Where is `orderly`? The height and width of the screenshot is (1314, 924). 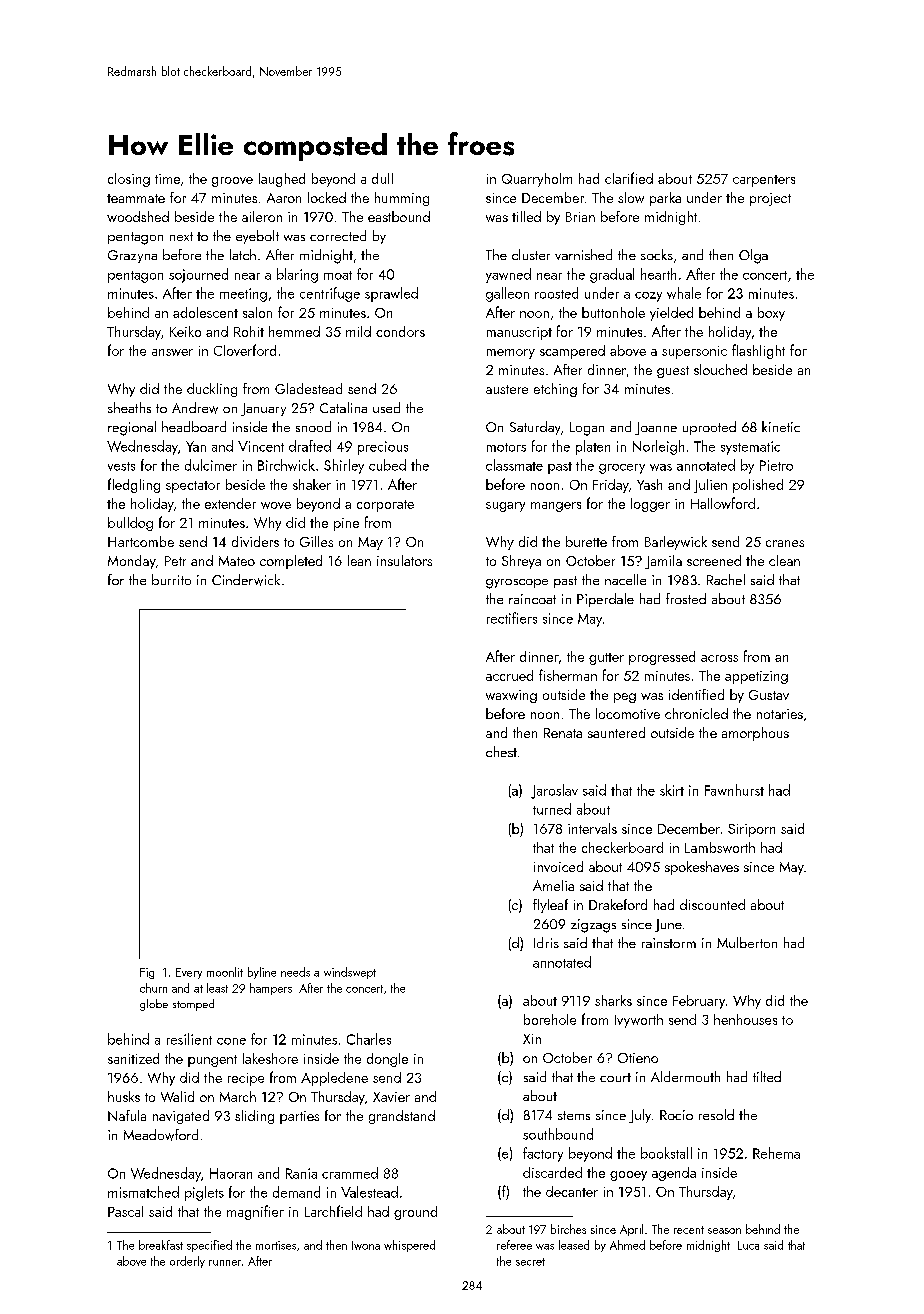
orderly is located at coordinates (187, 1262).
